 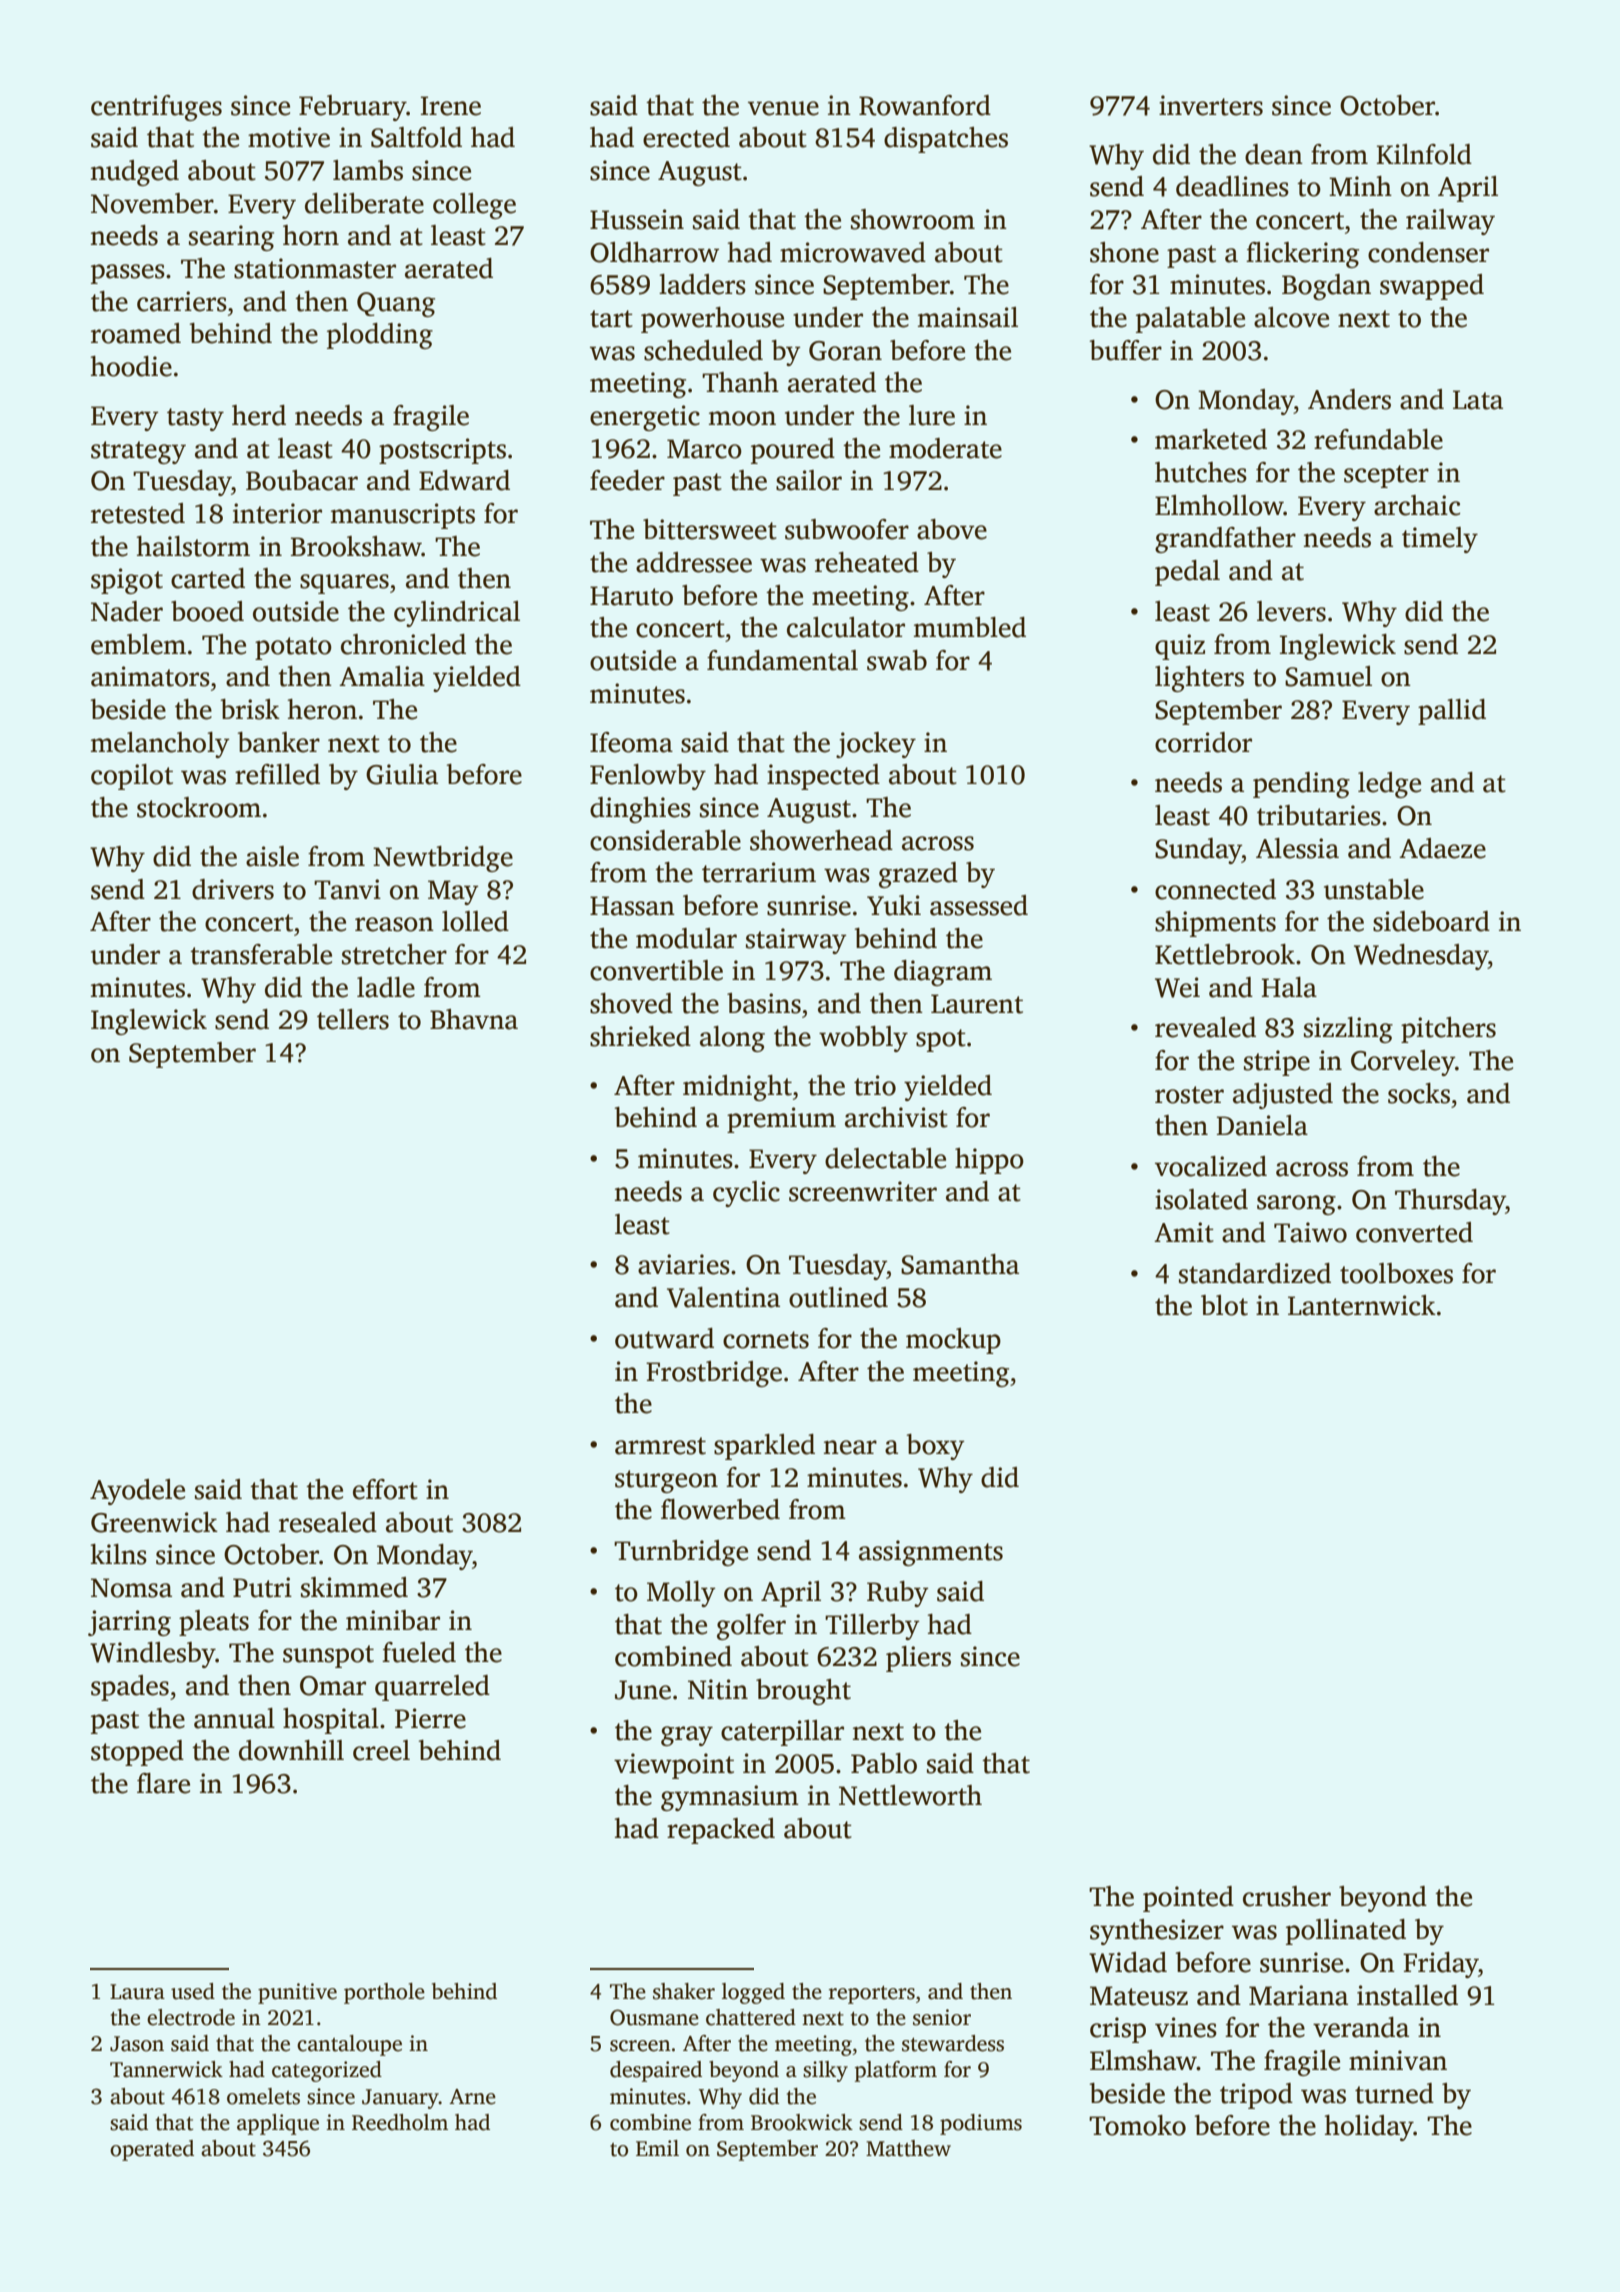 What do you see at coordinates (137, 1492) in the document?
I see `Ayodele` at bounding box center [137, 1492].
